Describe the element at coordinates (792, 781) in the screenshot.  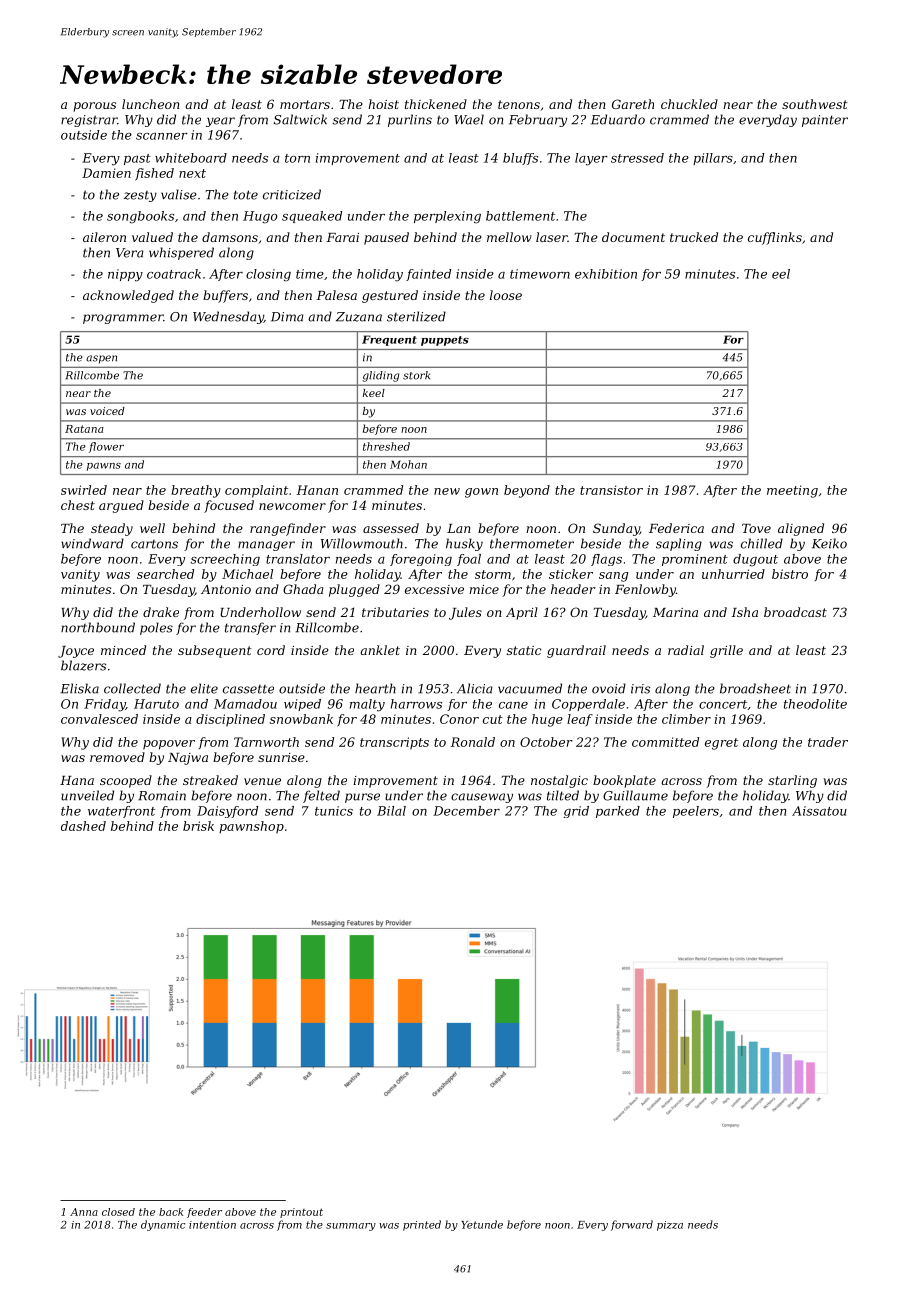
I see `starling` at that location.
